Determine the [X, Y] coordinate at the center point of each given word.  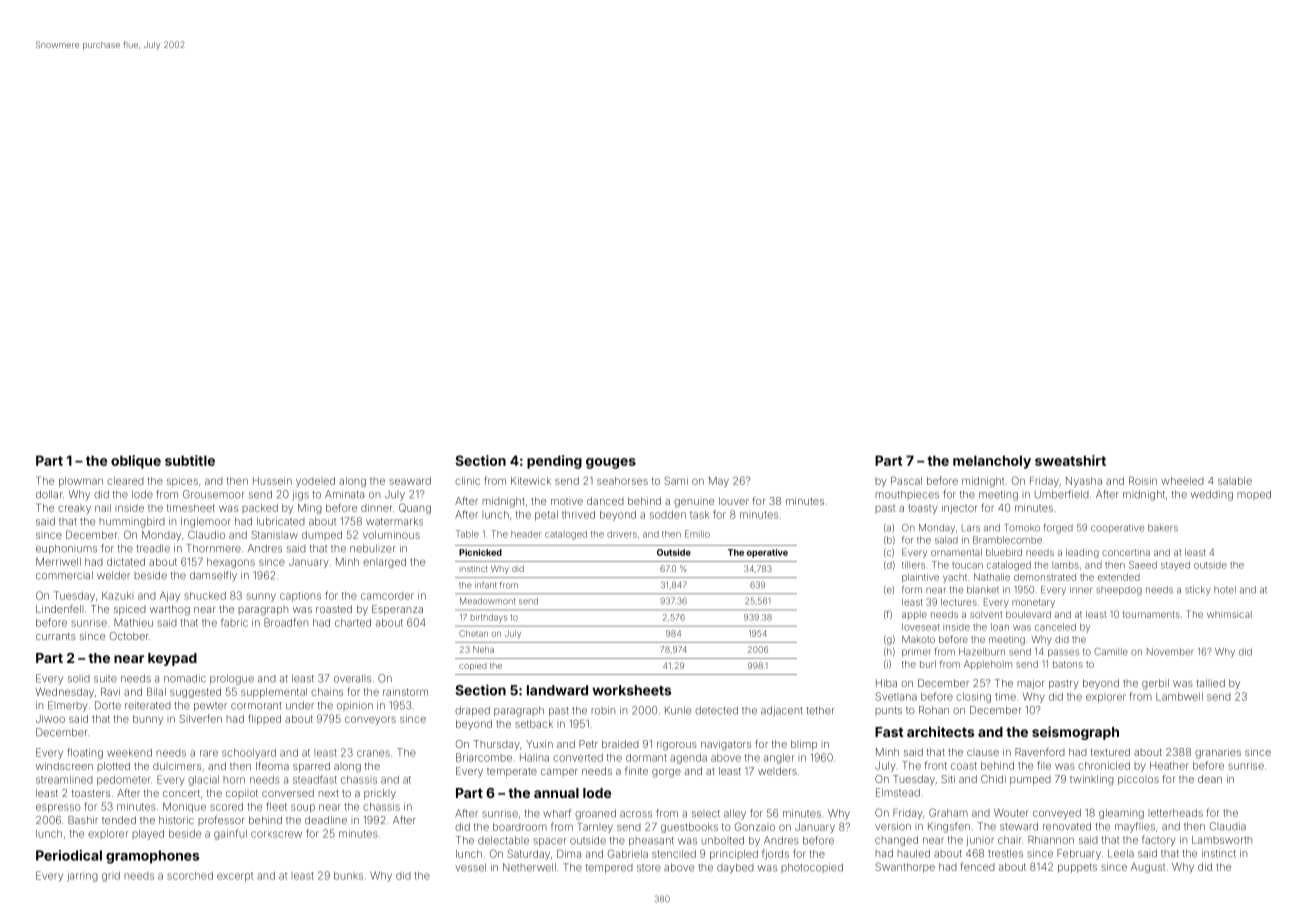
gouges [611, 463]
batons [1068, 664]
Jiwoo [50, 719]
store [649, 868]
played [148, 835]
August [1148, 868]
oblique [136, 462]
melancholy [992, 462]
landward [557, 690]
